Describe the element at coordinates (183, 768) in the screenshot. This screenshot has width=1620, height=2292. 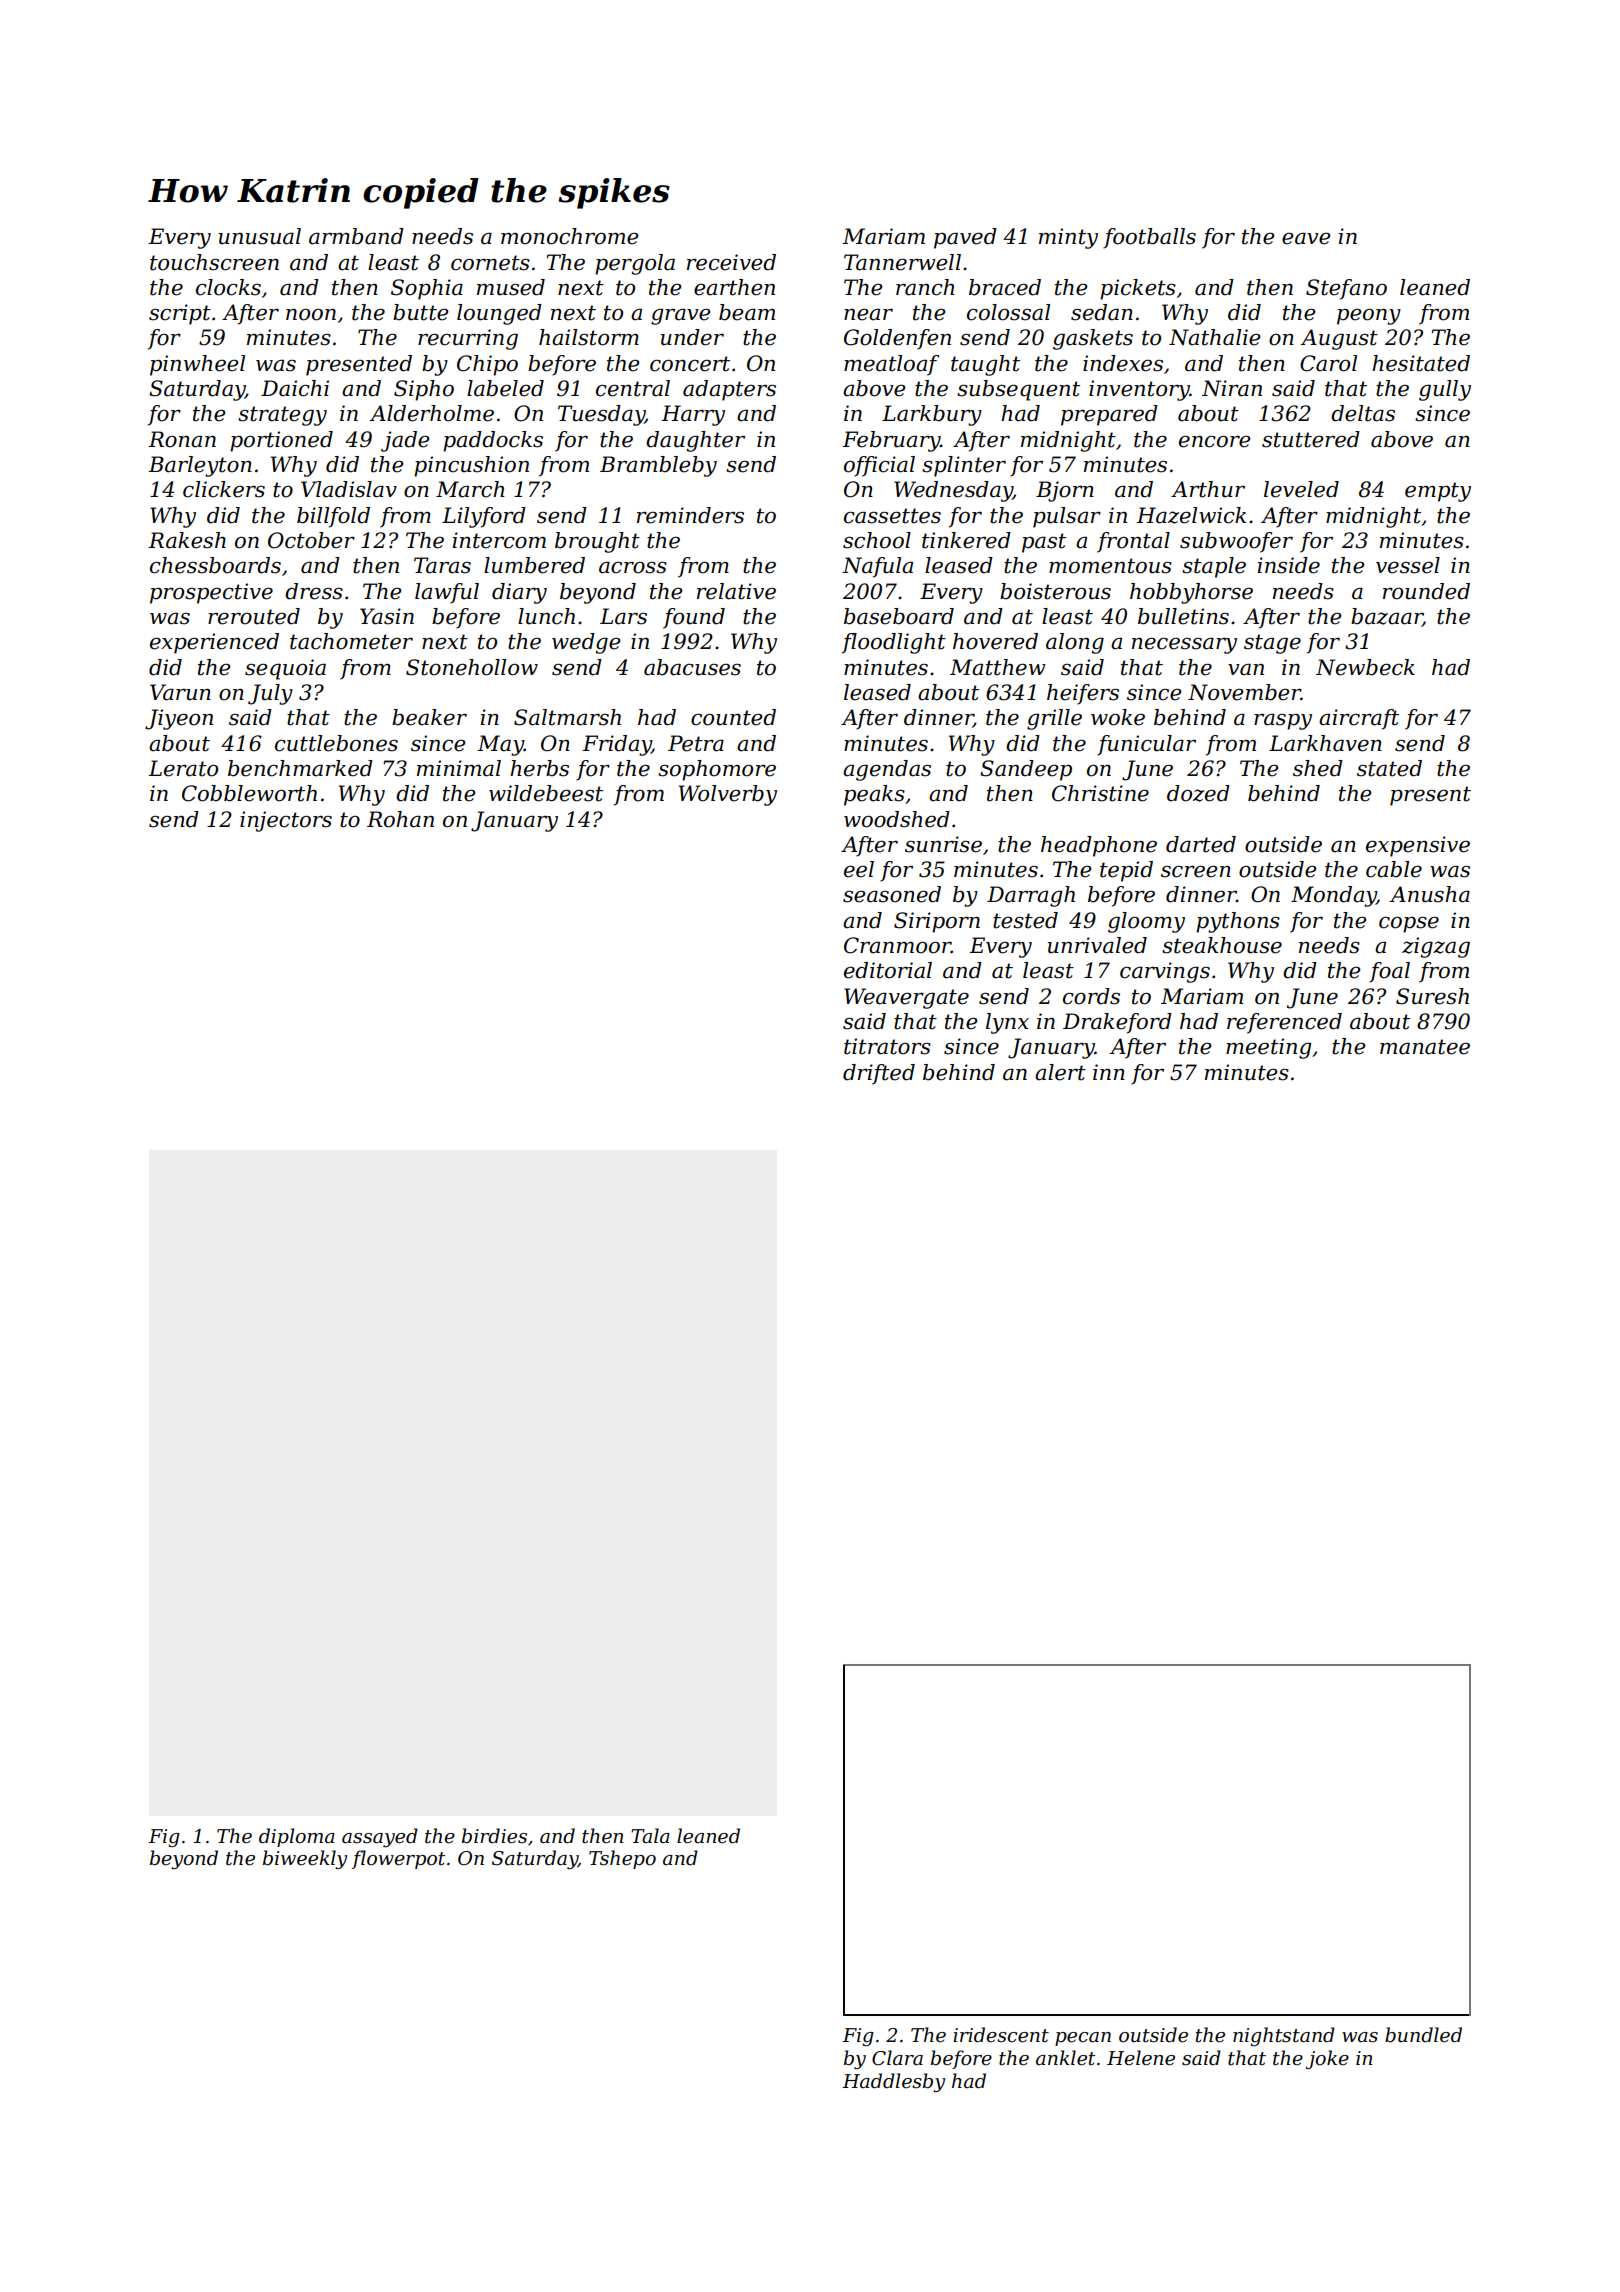
I see `Lerato` at that location.
